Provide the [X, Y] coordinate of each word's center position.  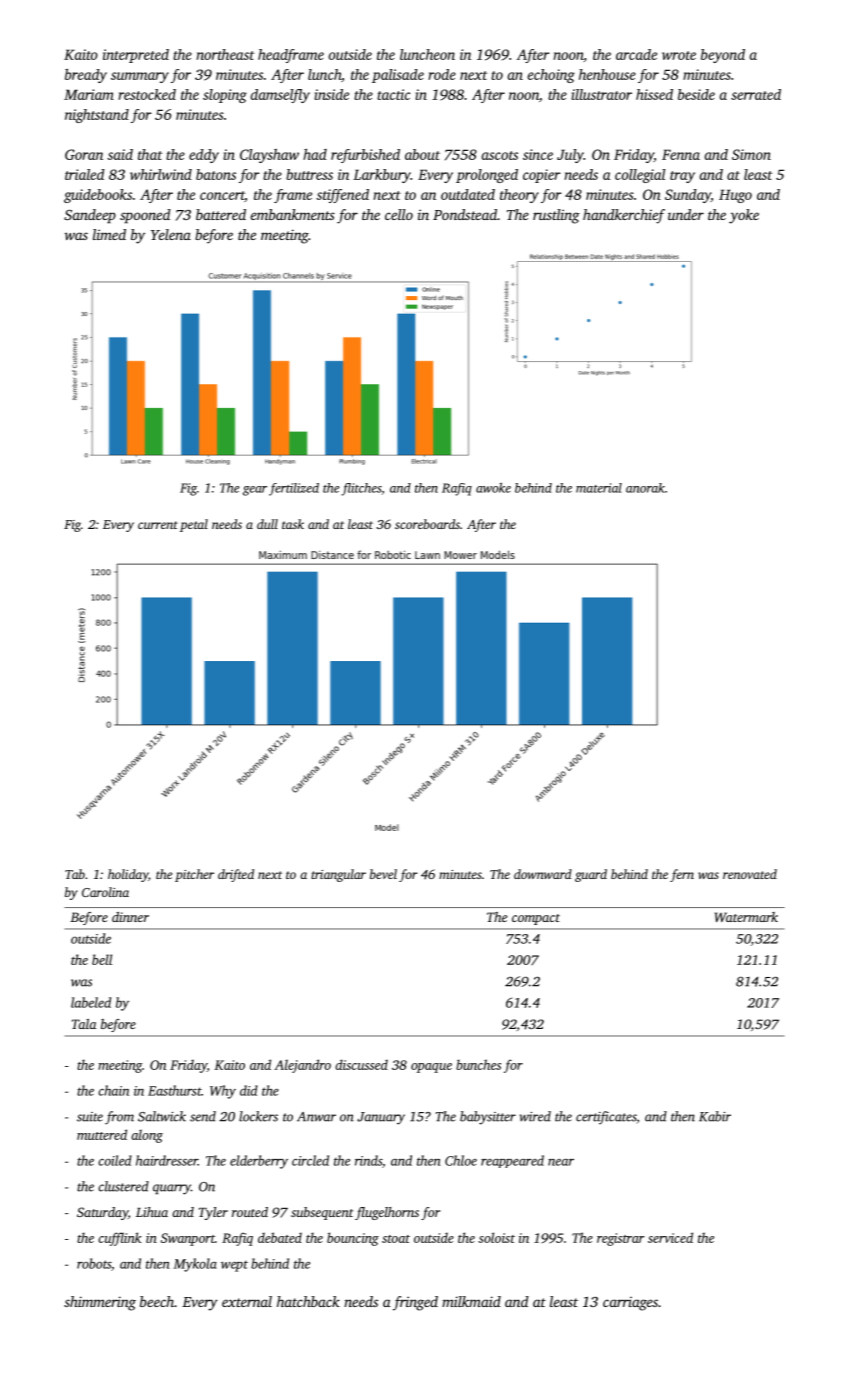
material [599, 488]
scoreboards [427, 524]
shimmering [100, 1303]
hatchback [308, 1301]
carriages [630, 1304]
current [158, 525]
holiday [128, 875]
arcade [636, 54]
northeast [225, 54]
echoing [551, 76]
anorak [645, 488]
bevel [383, 874]
